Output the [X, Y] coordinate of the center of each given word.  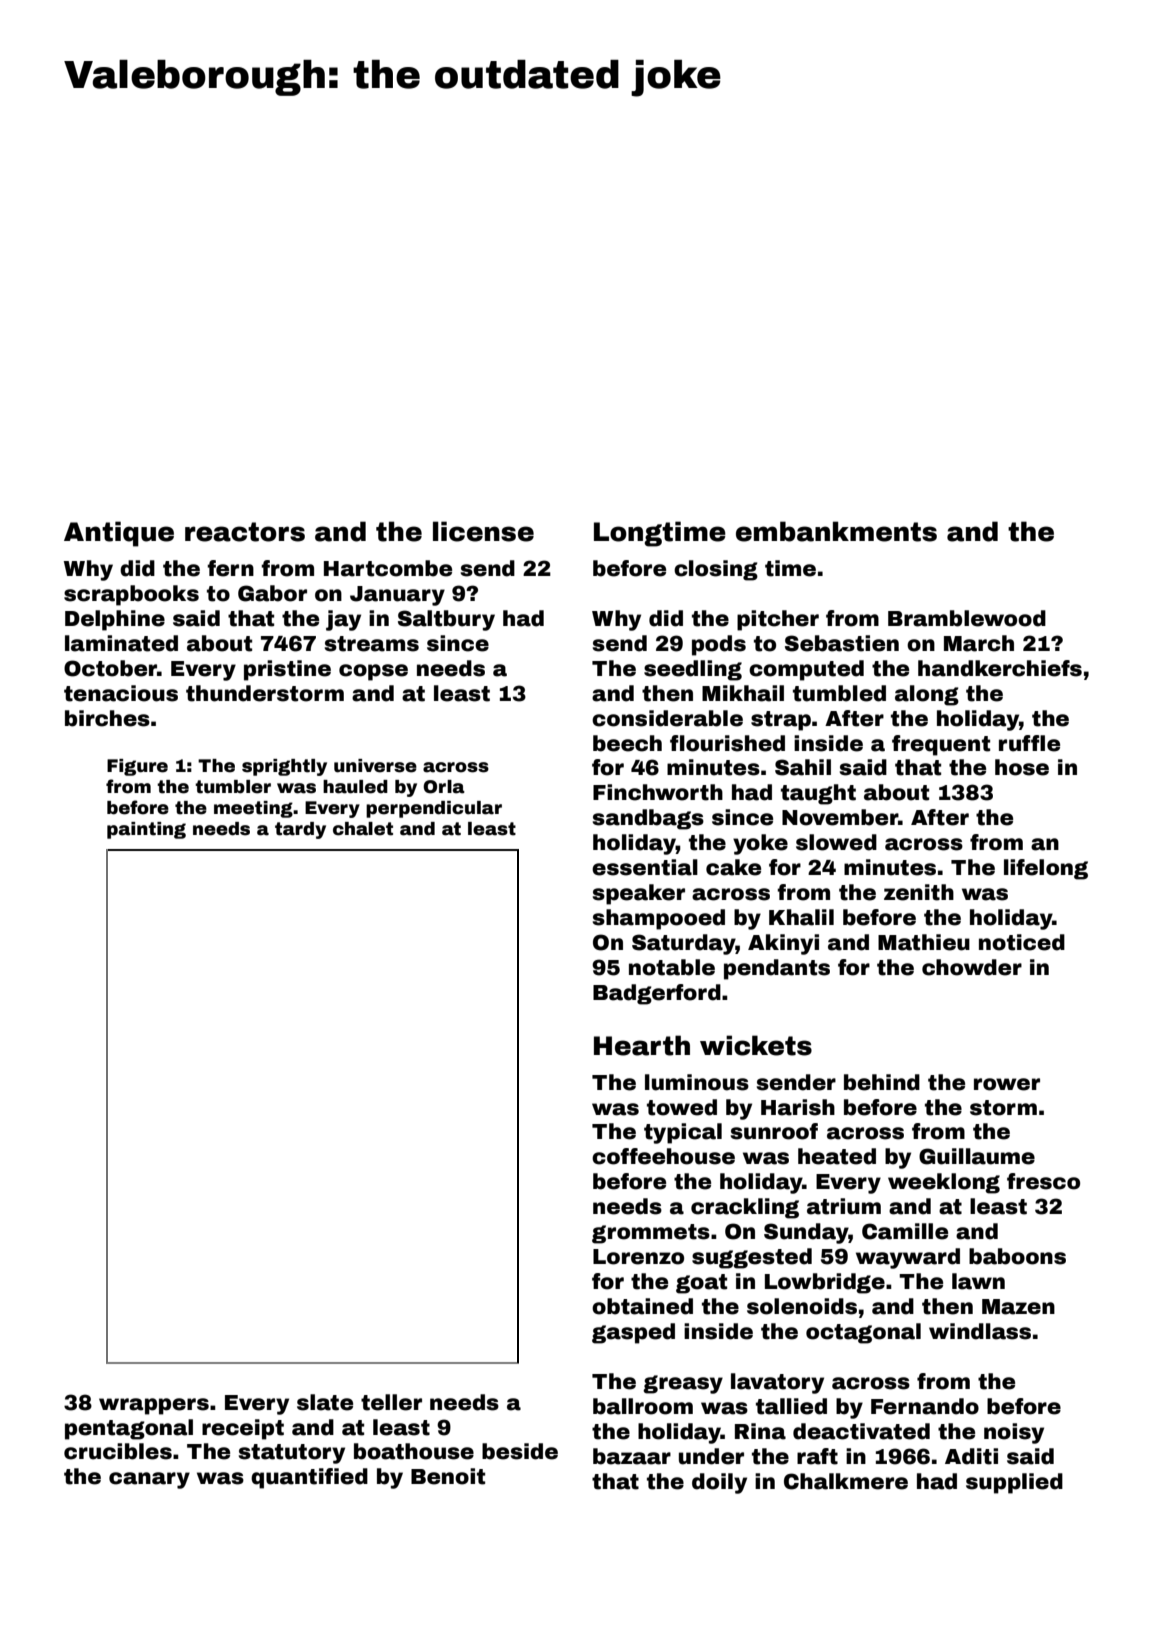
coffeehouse [663, 1156]
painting [146, 830]
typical [683, 1133]
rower [1007, 1084]
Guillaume [977, 1156]
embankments [836, 531]
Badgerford [657, 994]
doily [719, 1483]
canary [149, 1480]
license [483, 531]
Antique [119, 534]
